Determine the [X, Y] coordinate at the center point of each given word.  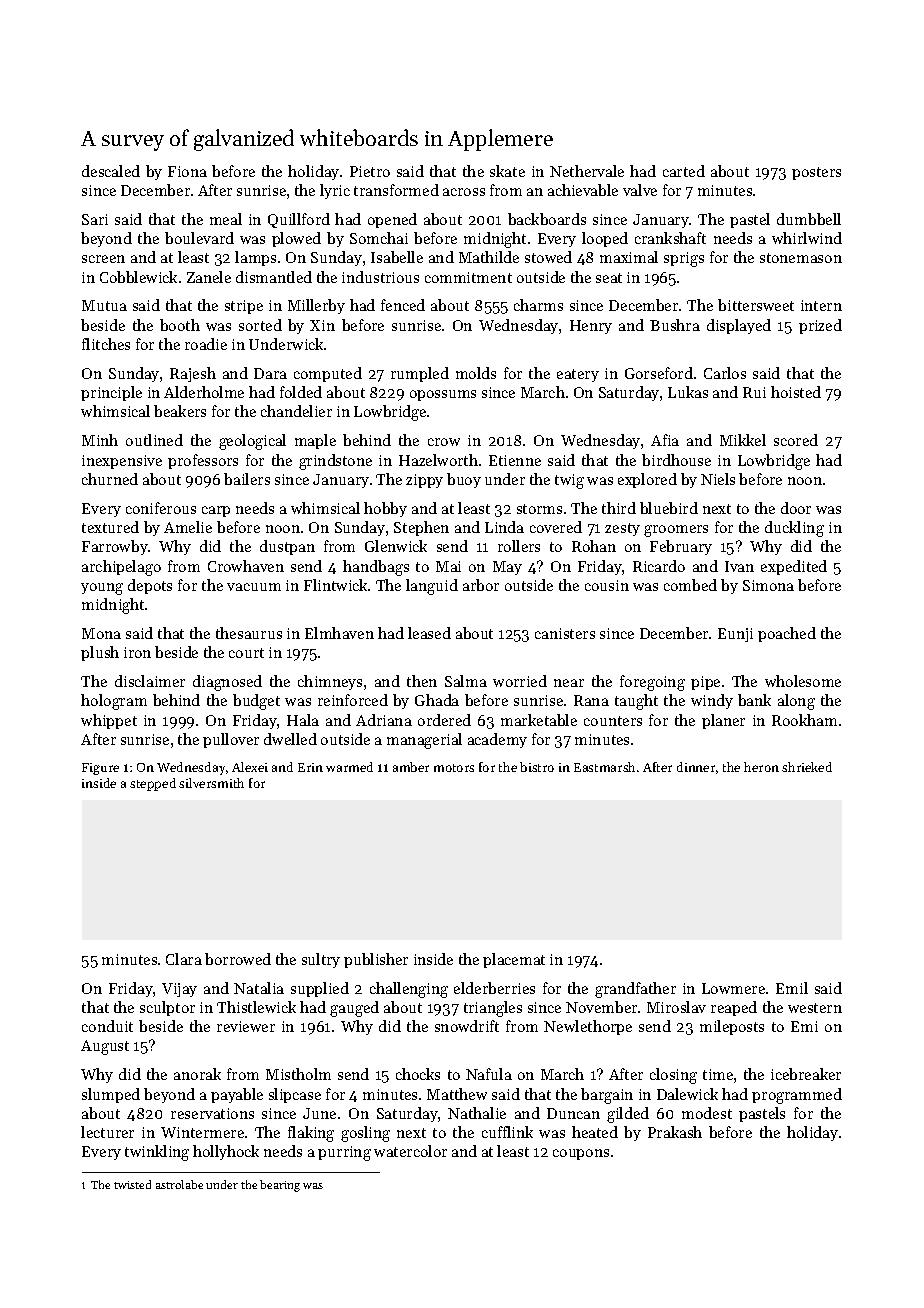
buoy [464, 480]
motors [454, 768]
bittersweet [756, 305]
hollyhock [226, 1152]
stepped [153, 784]
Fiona [187, 171]
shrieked [807, 767]
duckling [794, 529]
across [464, 192]
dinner [696, 767]
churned [110, 479]
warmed [349, 767]
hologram [114, 702]
